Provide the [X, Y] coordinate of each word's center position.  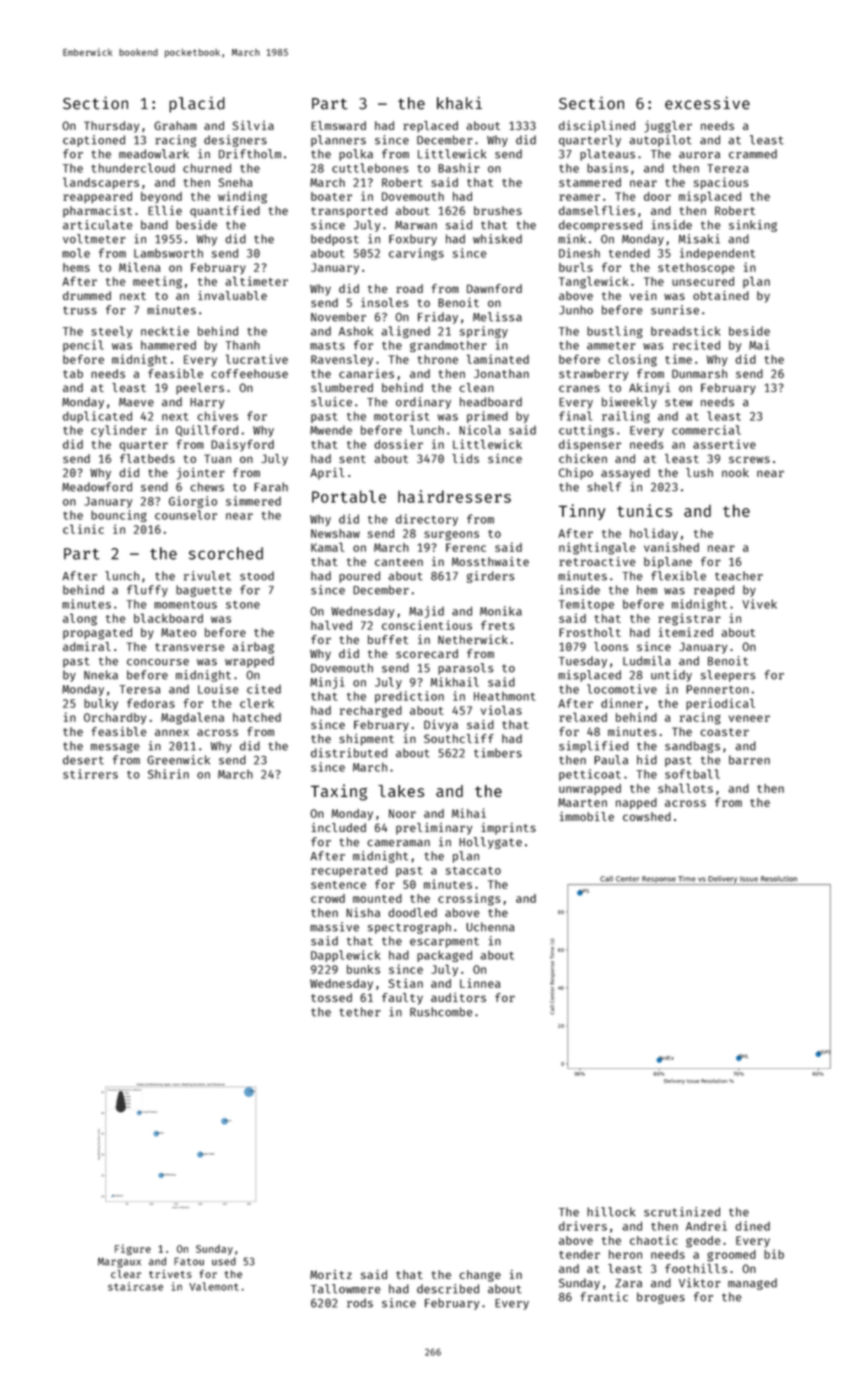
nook [735, 472]
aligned [405, 332]
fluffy [147, 591]
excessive [707, 103]
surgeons [451, 536]
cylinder [119, 431]
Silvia [253, 125]
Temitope [586, 605]
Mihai [469, 813]
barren [749, 760]
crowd [328, 898]
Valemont [214, 1286]
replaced [430, 127]
